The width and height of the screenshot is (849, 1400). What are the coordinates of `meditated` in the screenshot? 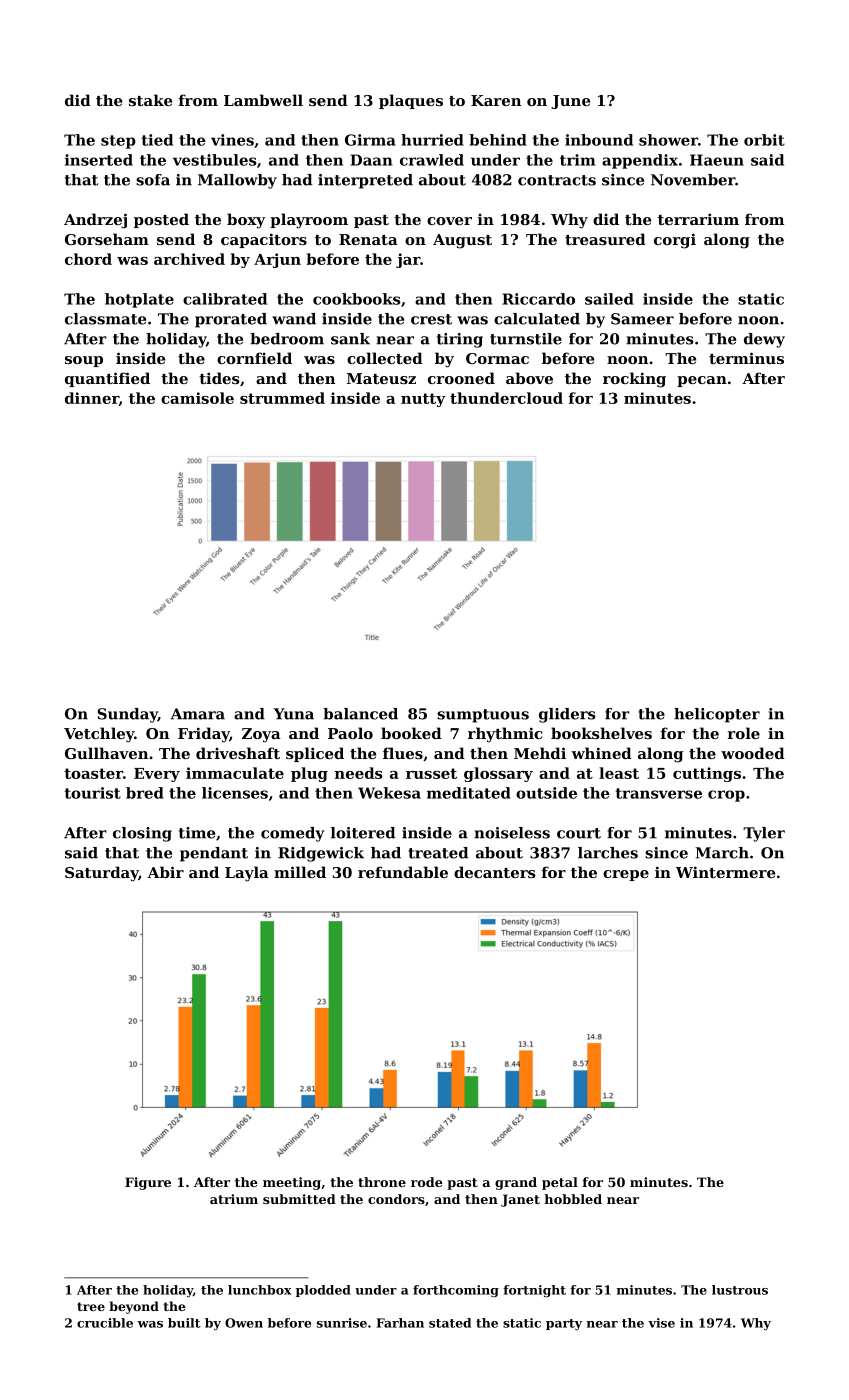 It's located at (469, 793).
